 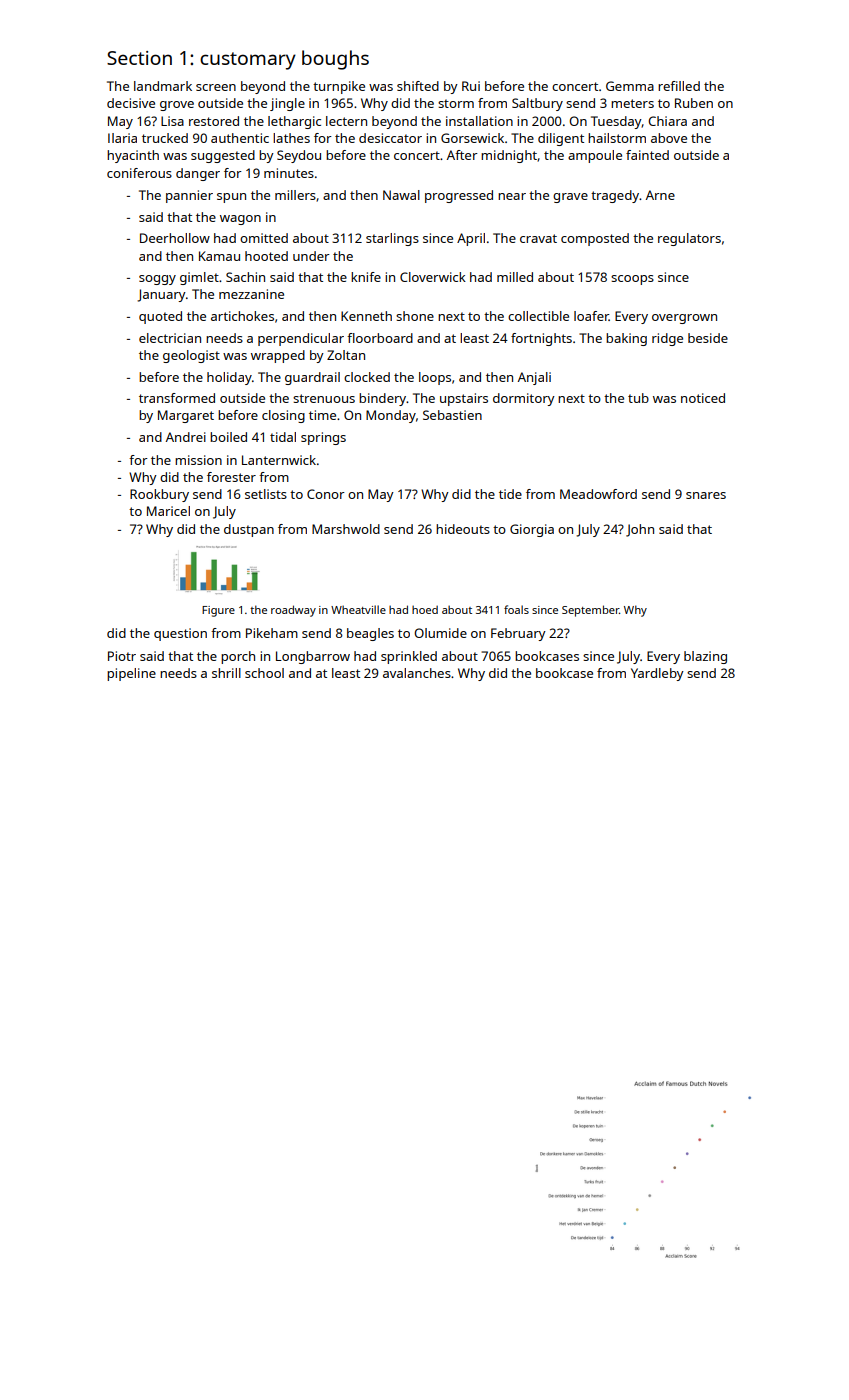 I want to click on Figure, so click(x=218, y=611).
